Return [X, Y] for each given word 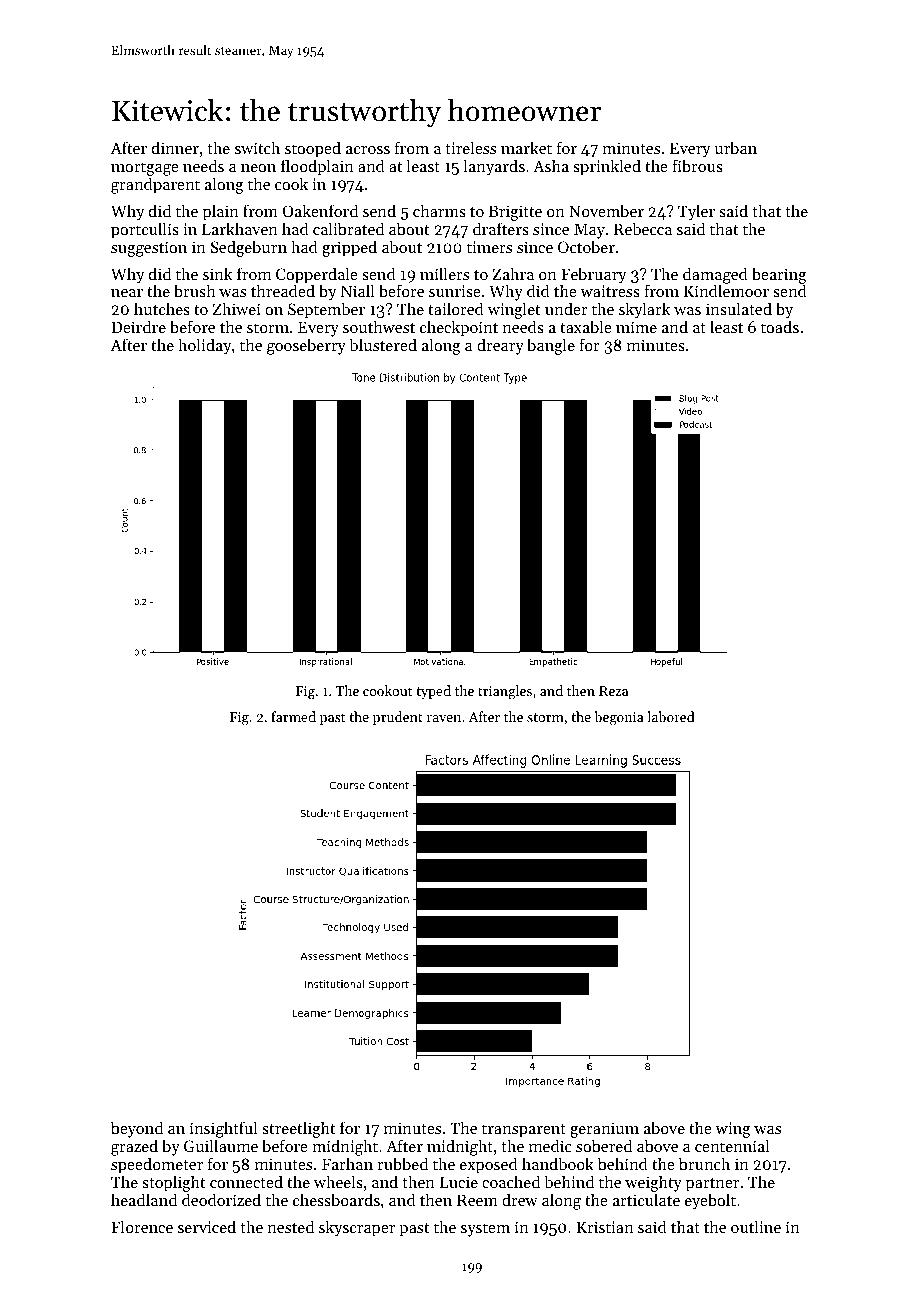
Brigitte [515, 213]
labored [671, 716]
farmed [293, 716]
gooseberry [306, 346]
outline [756, 1226]
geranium [604, 1130]
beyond [137, 1129]
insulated [739, 308]
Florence [142, 1226]
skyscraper [357, 1228]
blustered [383, 344]
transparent [524, 1131]
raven [444, 718]
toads [780, 326]
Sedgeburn [248, 248]
